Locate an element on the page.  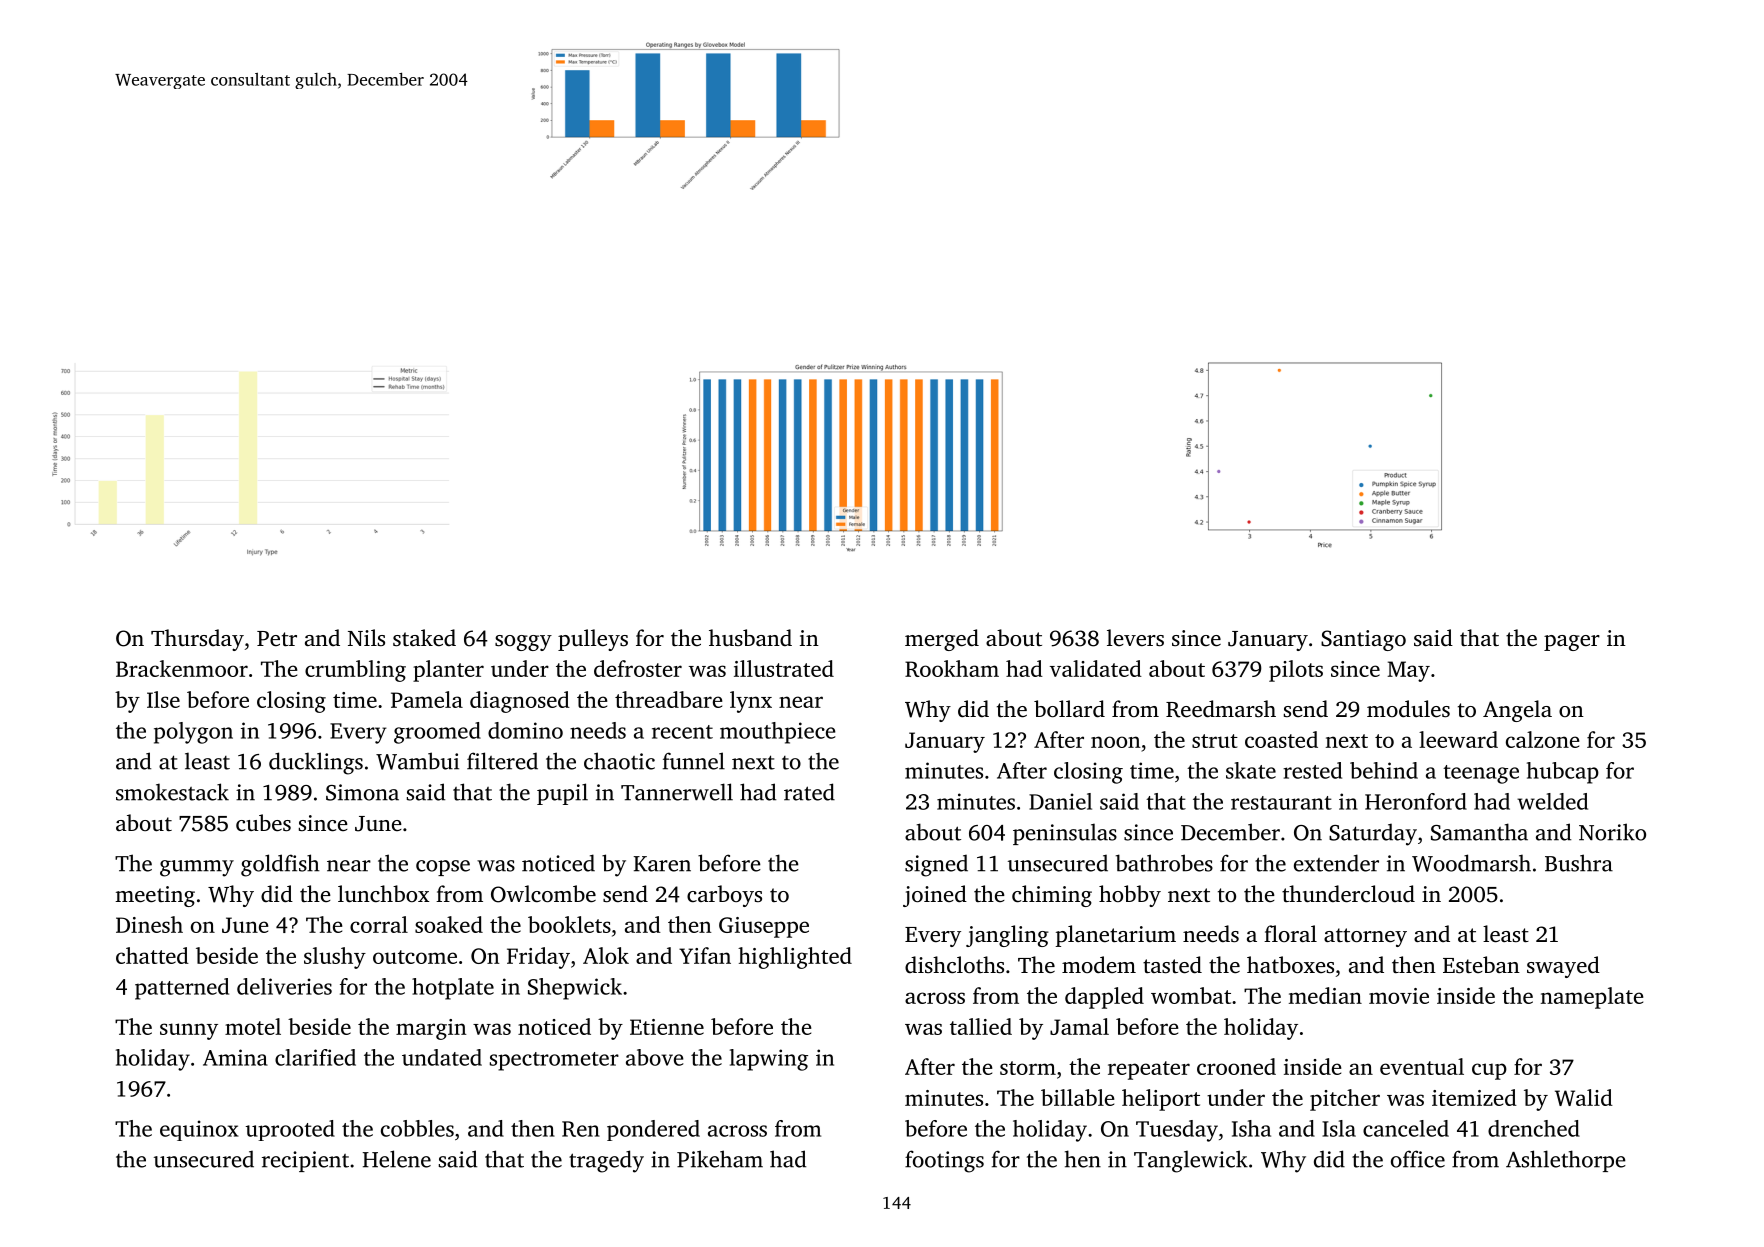
levers is located at coordinates (1135, 638).
